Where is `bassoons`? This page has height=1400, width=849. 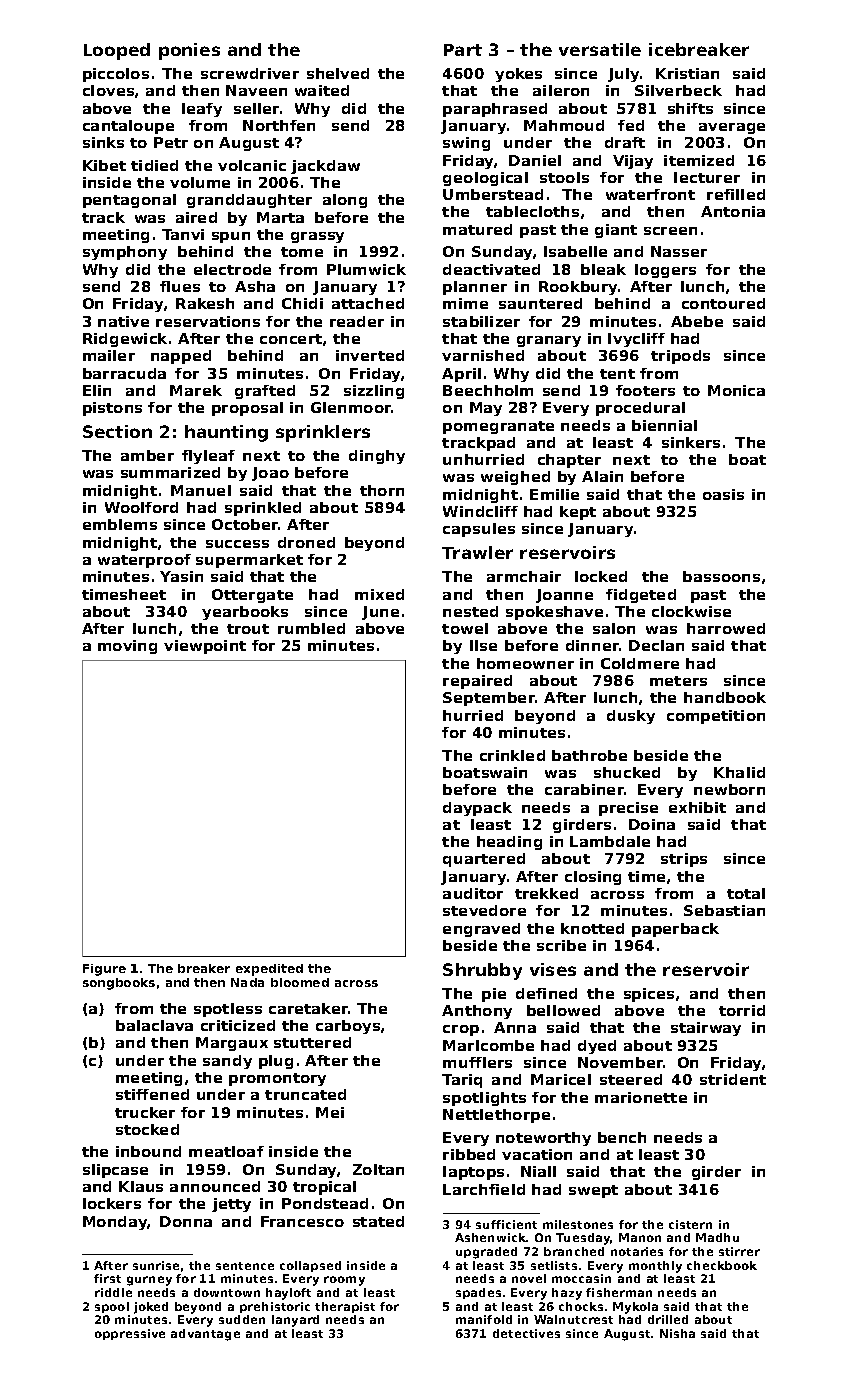 bassoons is located at coordinates (721, 576).
